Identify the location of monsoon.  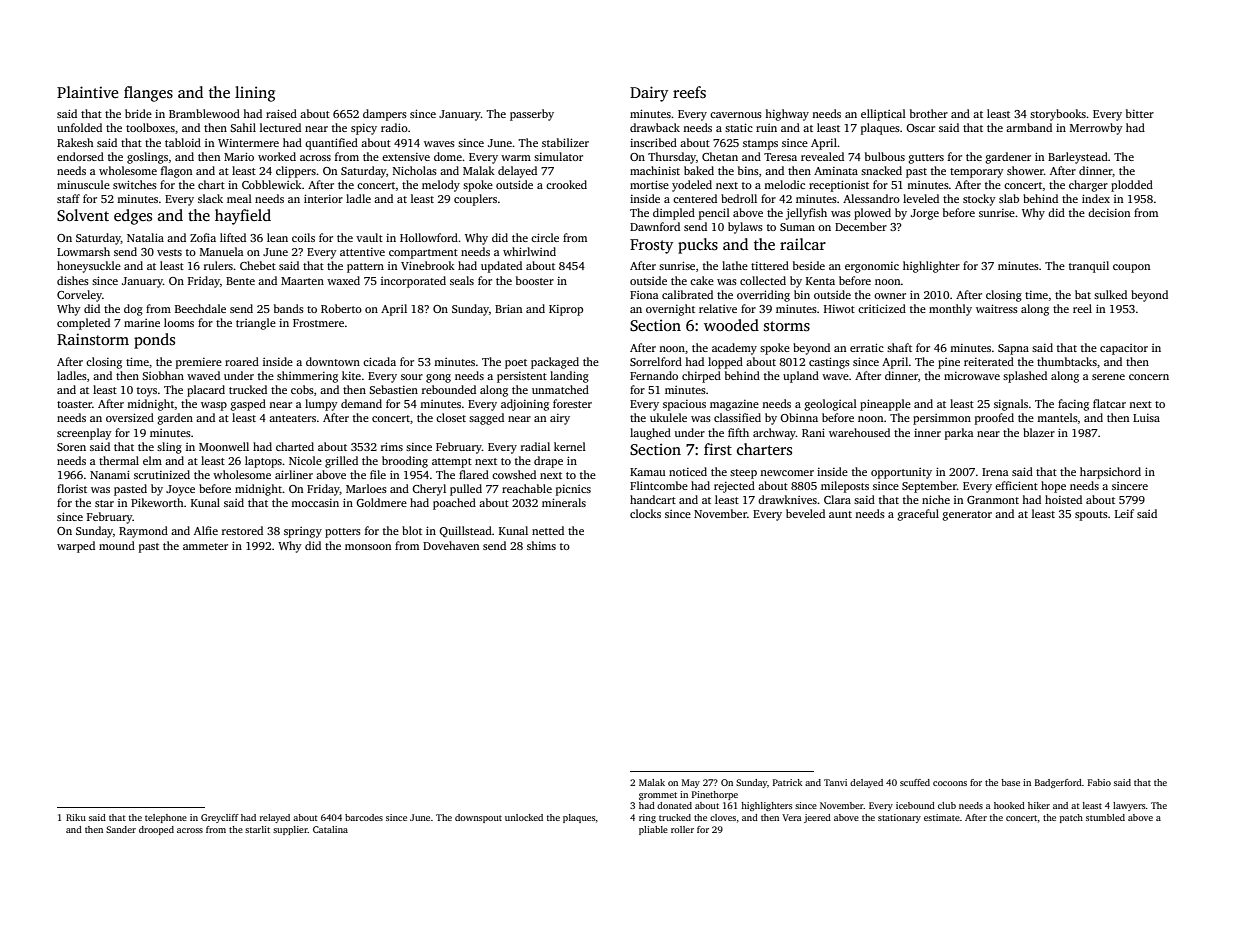
(368, 547).
